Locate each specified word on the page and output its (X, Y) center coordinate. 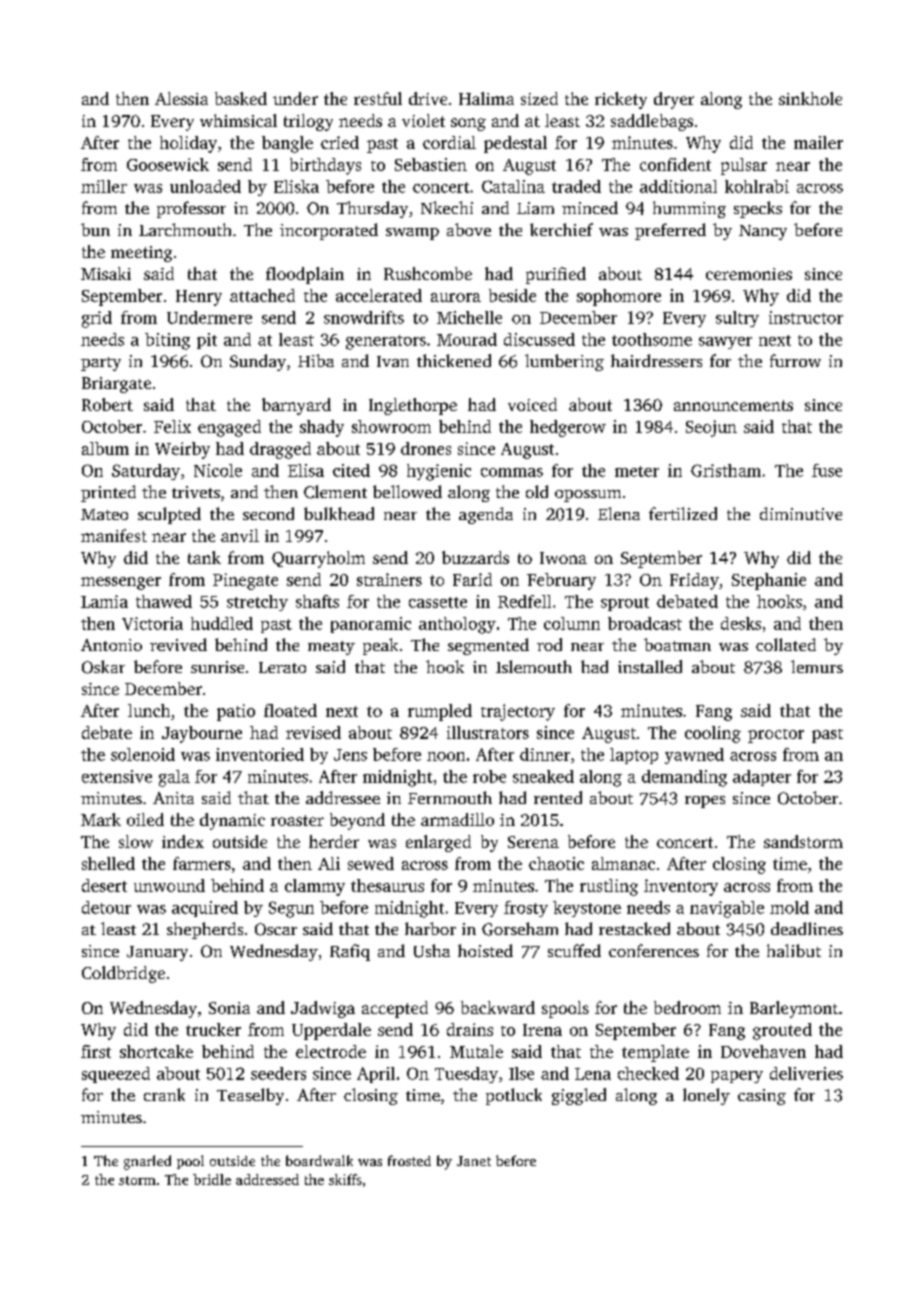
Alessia (181, 98)
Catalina (513, 186)
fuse (827, 470)
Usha (432, 951)
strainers (389, 579)
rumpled (440, 712)
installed (650, 666)
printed (108, 493)
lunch (149, 710)
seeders (278, 1073)
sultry (737, 319)
